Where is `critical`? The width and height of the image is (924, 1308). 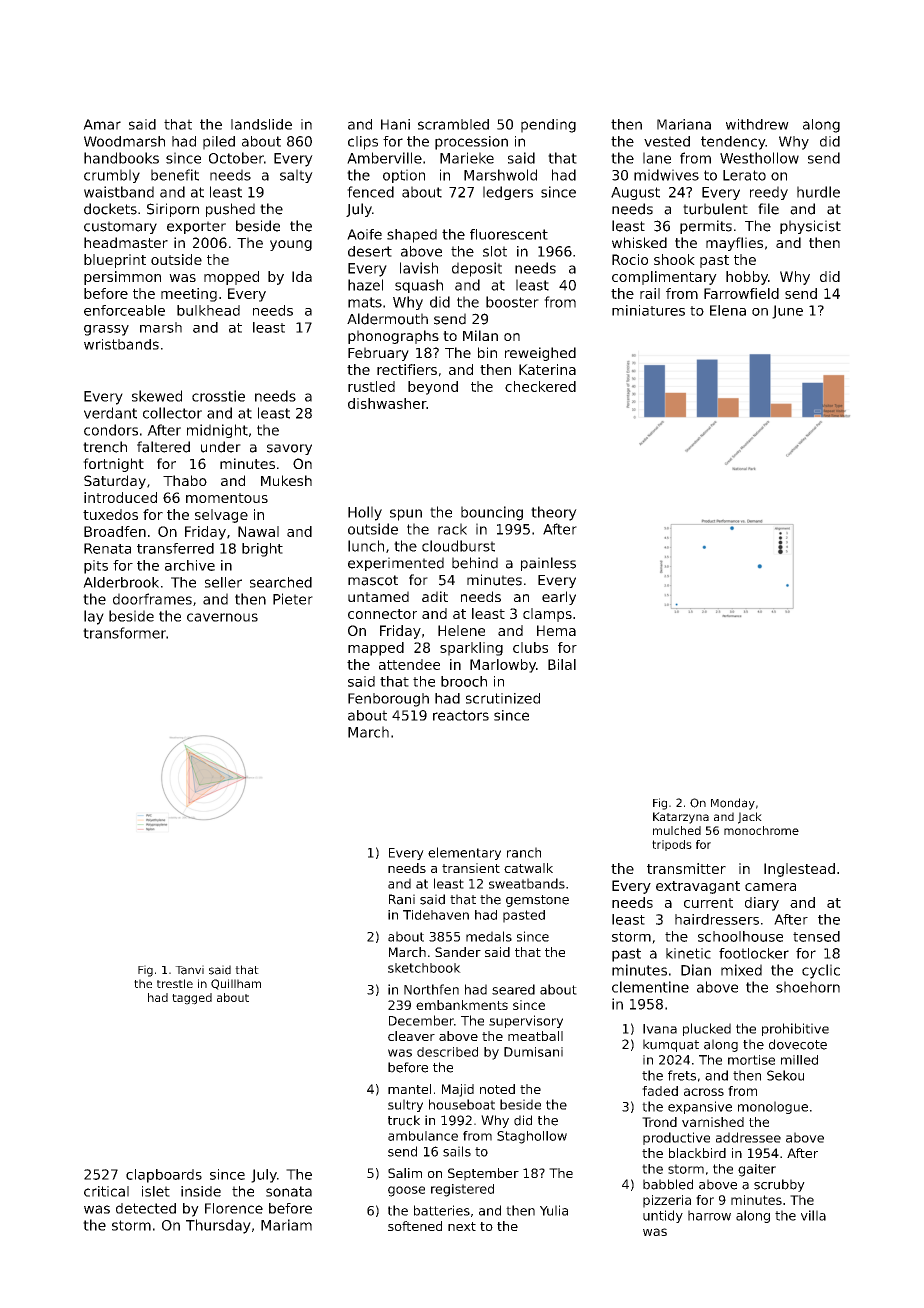
critical is located at coordinates (106, 1191).
